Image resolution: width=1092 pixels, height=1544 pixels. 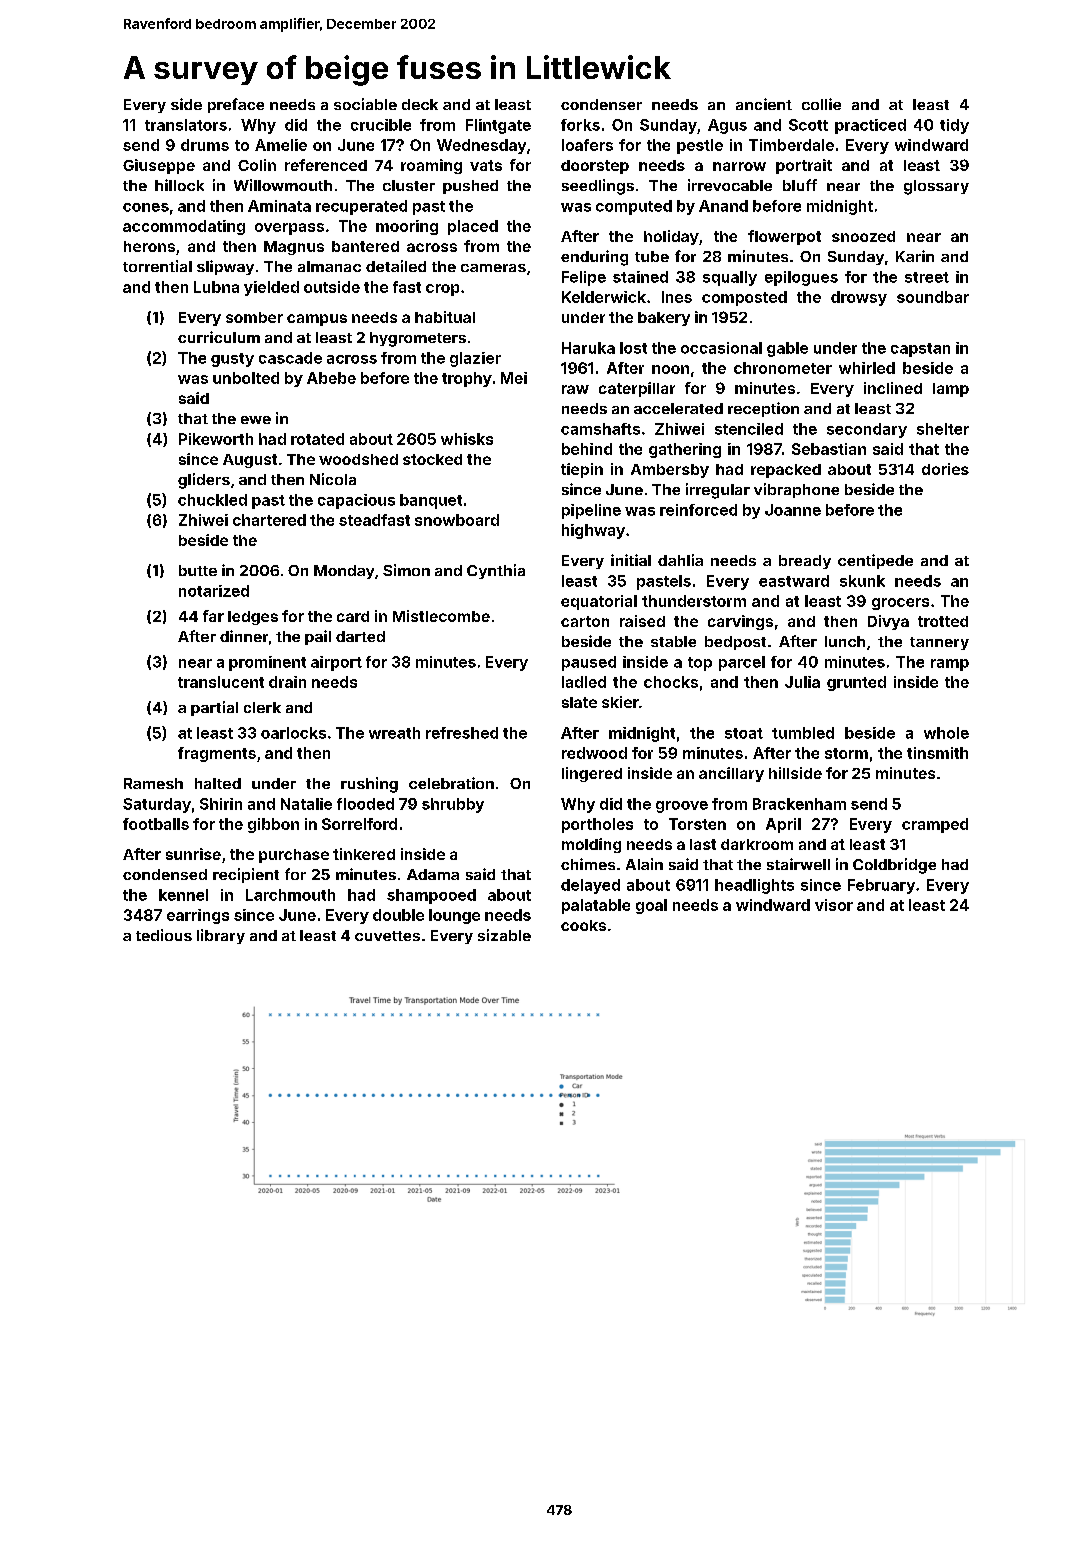 I want to click on butte, so click(x=198, y=570).
